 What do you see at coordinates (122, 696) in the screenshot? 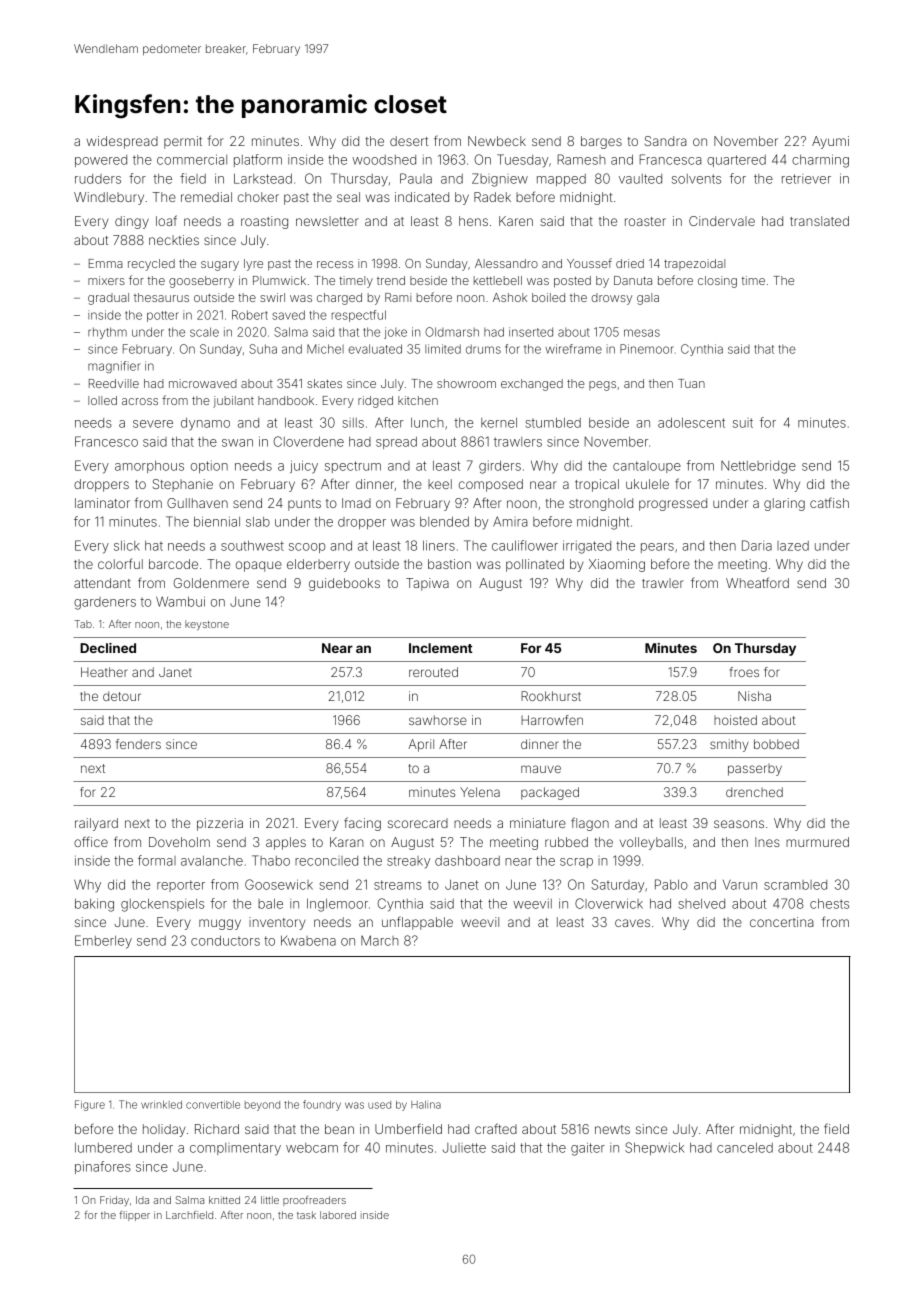
I see `detour` at bounding box center [122, 696].
